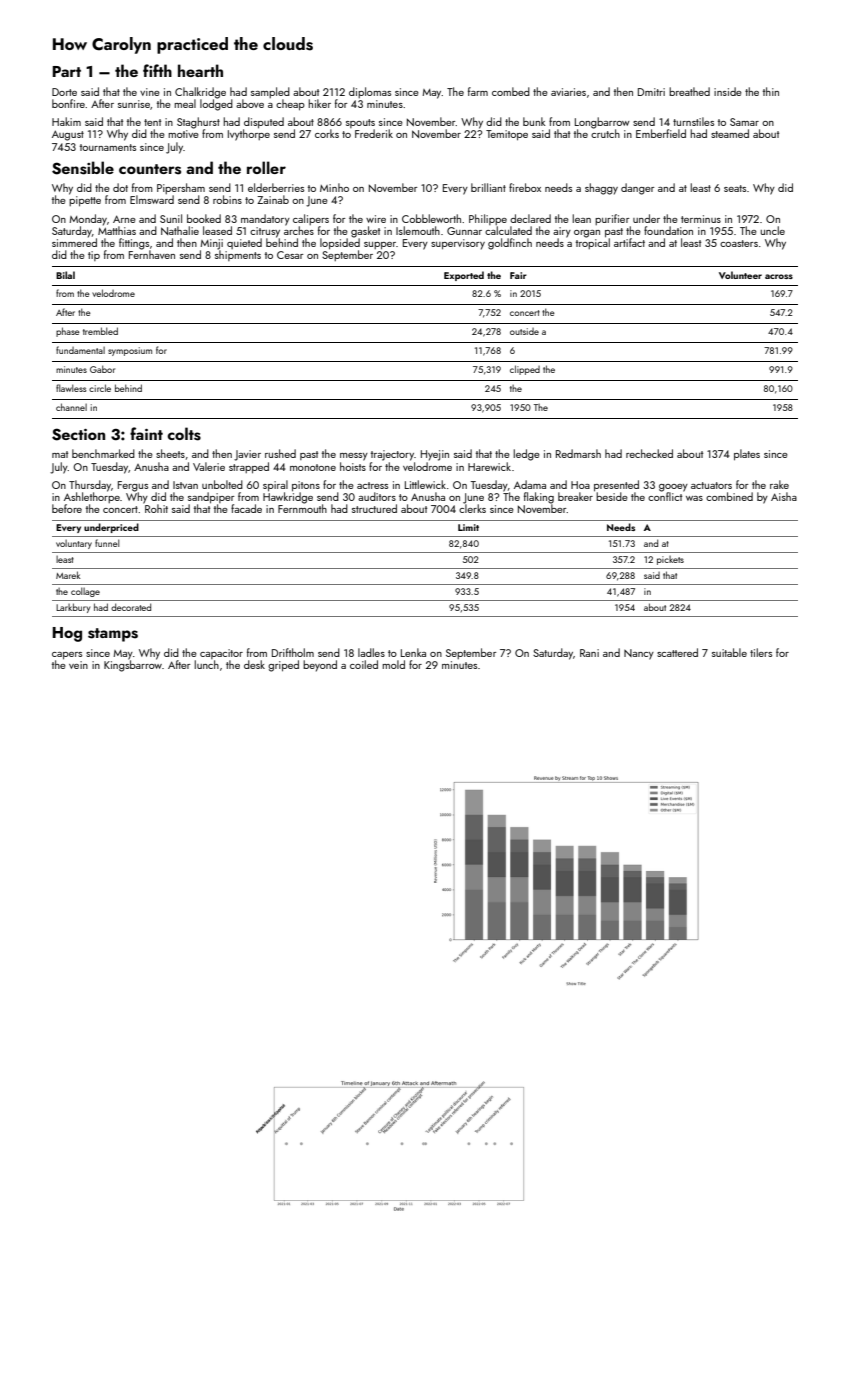  What do you see at coordinates (612, 496) in the image?
I see `beside` at bounding box center [612, 496].
